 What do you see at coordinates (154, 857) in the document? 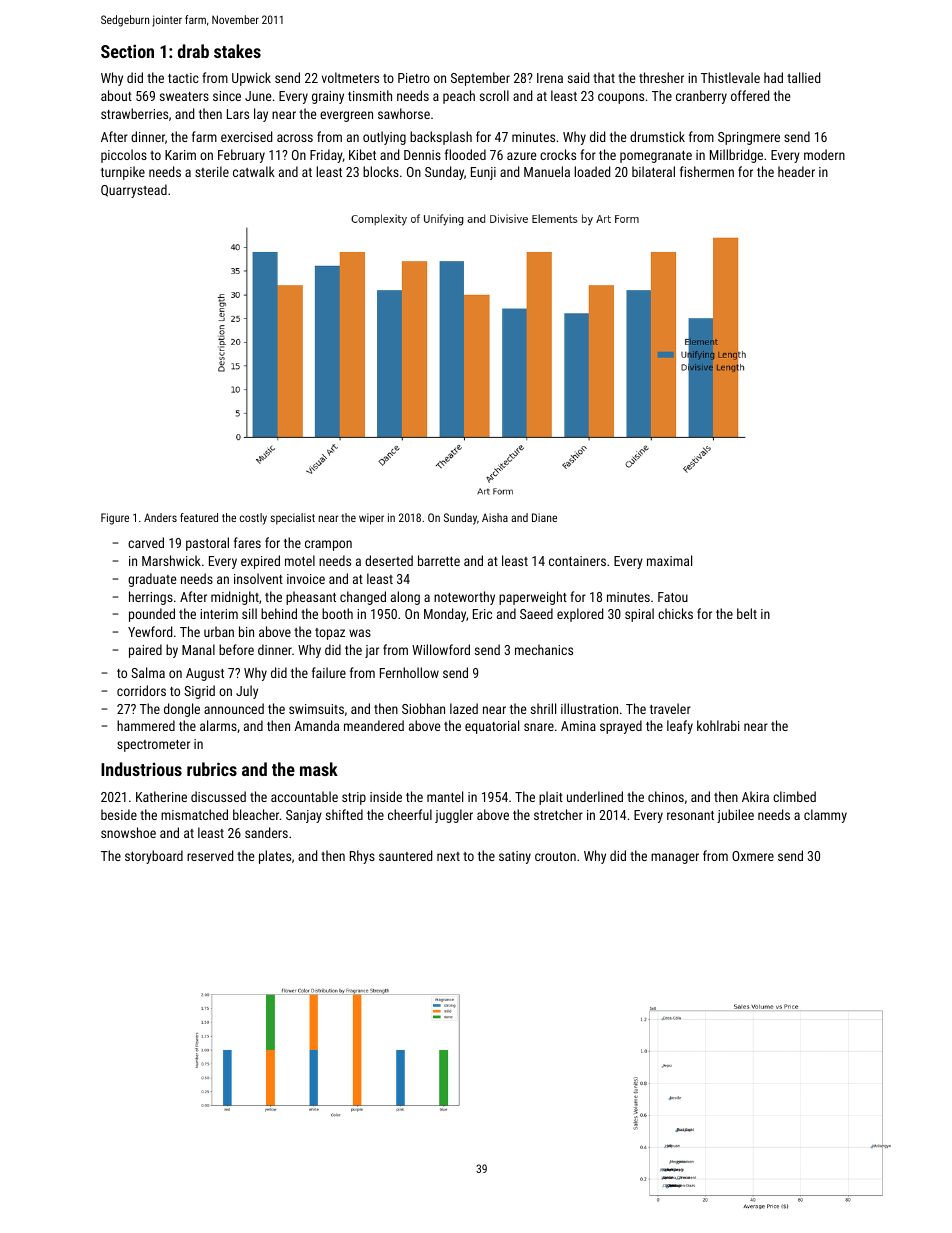
I see `storyboard` at bounding box center [154, 857].
